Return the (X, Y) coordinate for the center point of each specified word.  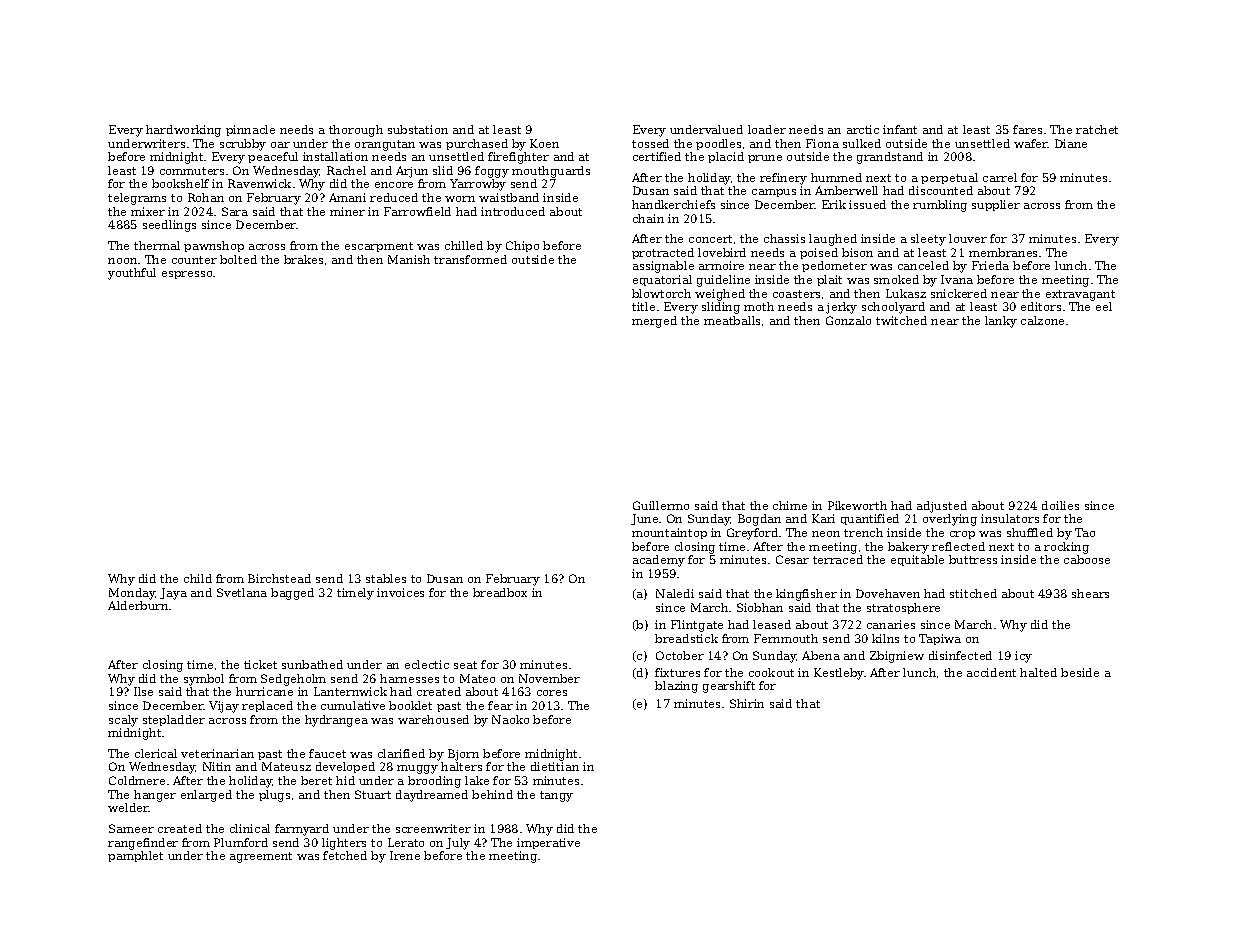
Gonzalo (848, 320)
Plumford (241, 842)
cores (552, 693)
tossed (650, 143)
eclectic (427, 664)
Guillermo (661, 505)
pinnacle (250, 130)
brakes (303, 259)
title (643, 306)
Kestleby (839, 674)
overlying (950, 520)
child (198, 578)
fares (1027, 129)
